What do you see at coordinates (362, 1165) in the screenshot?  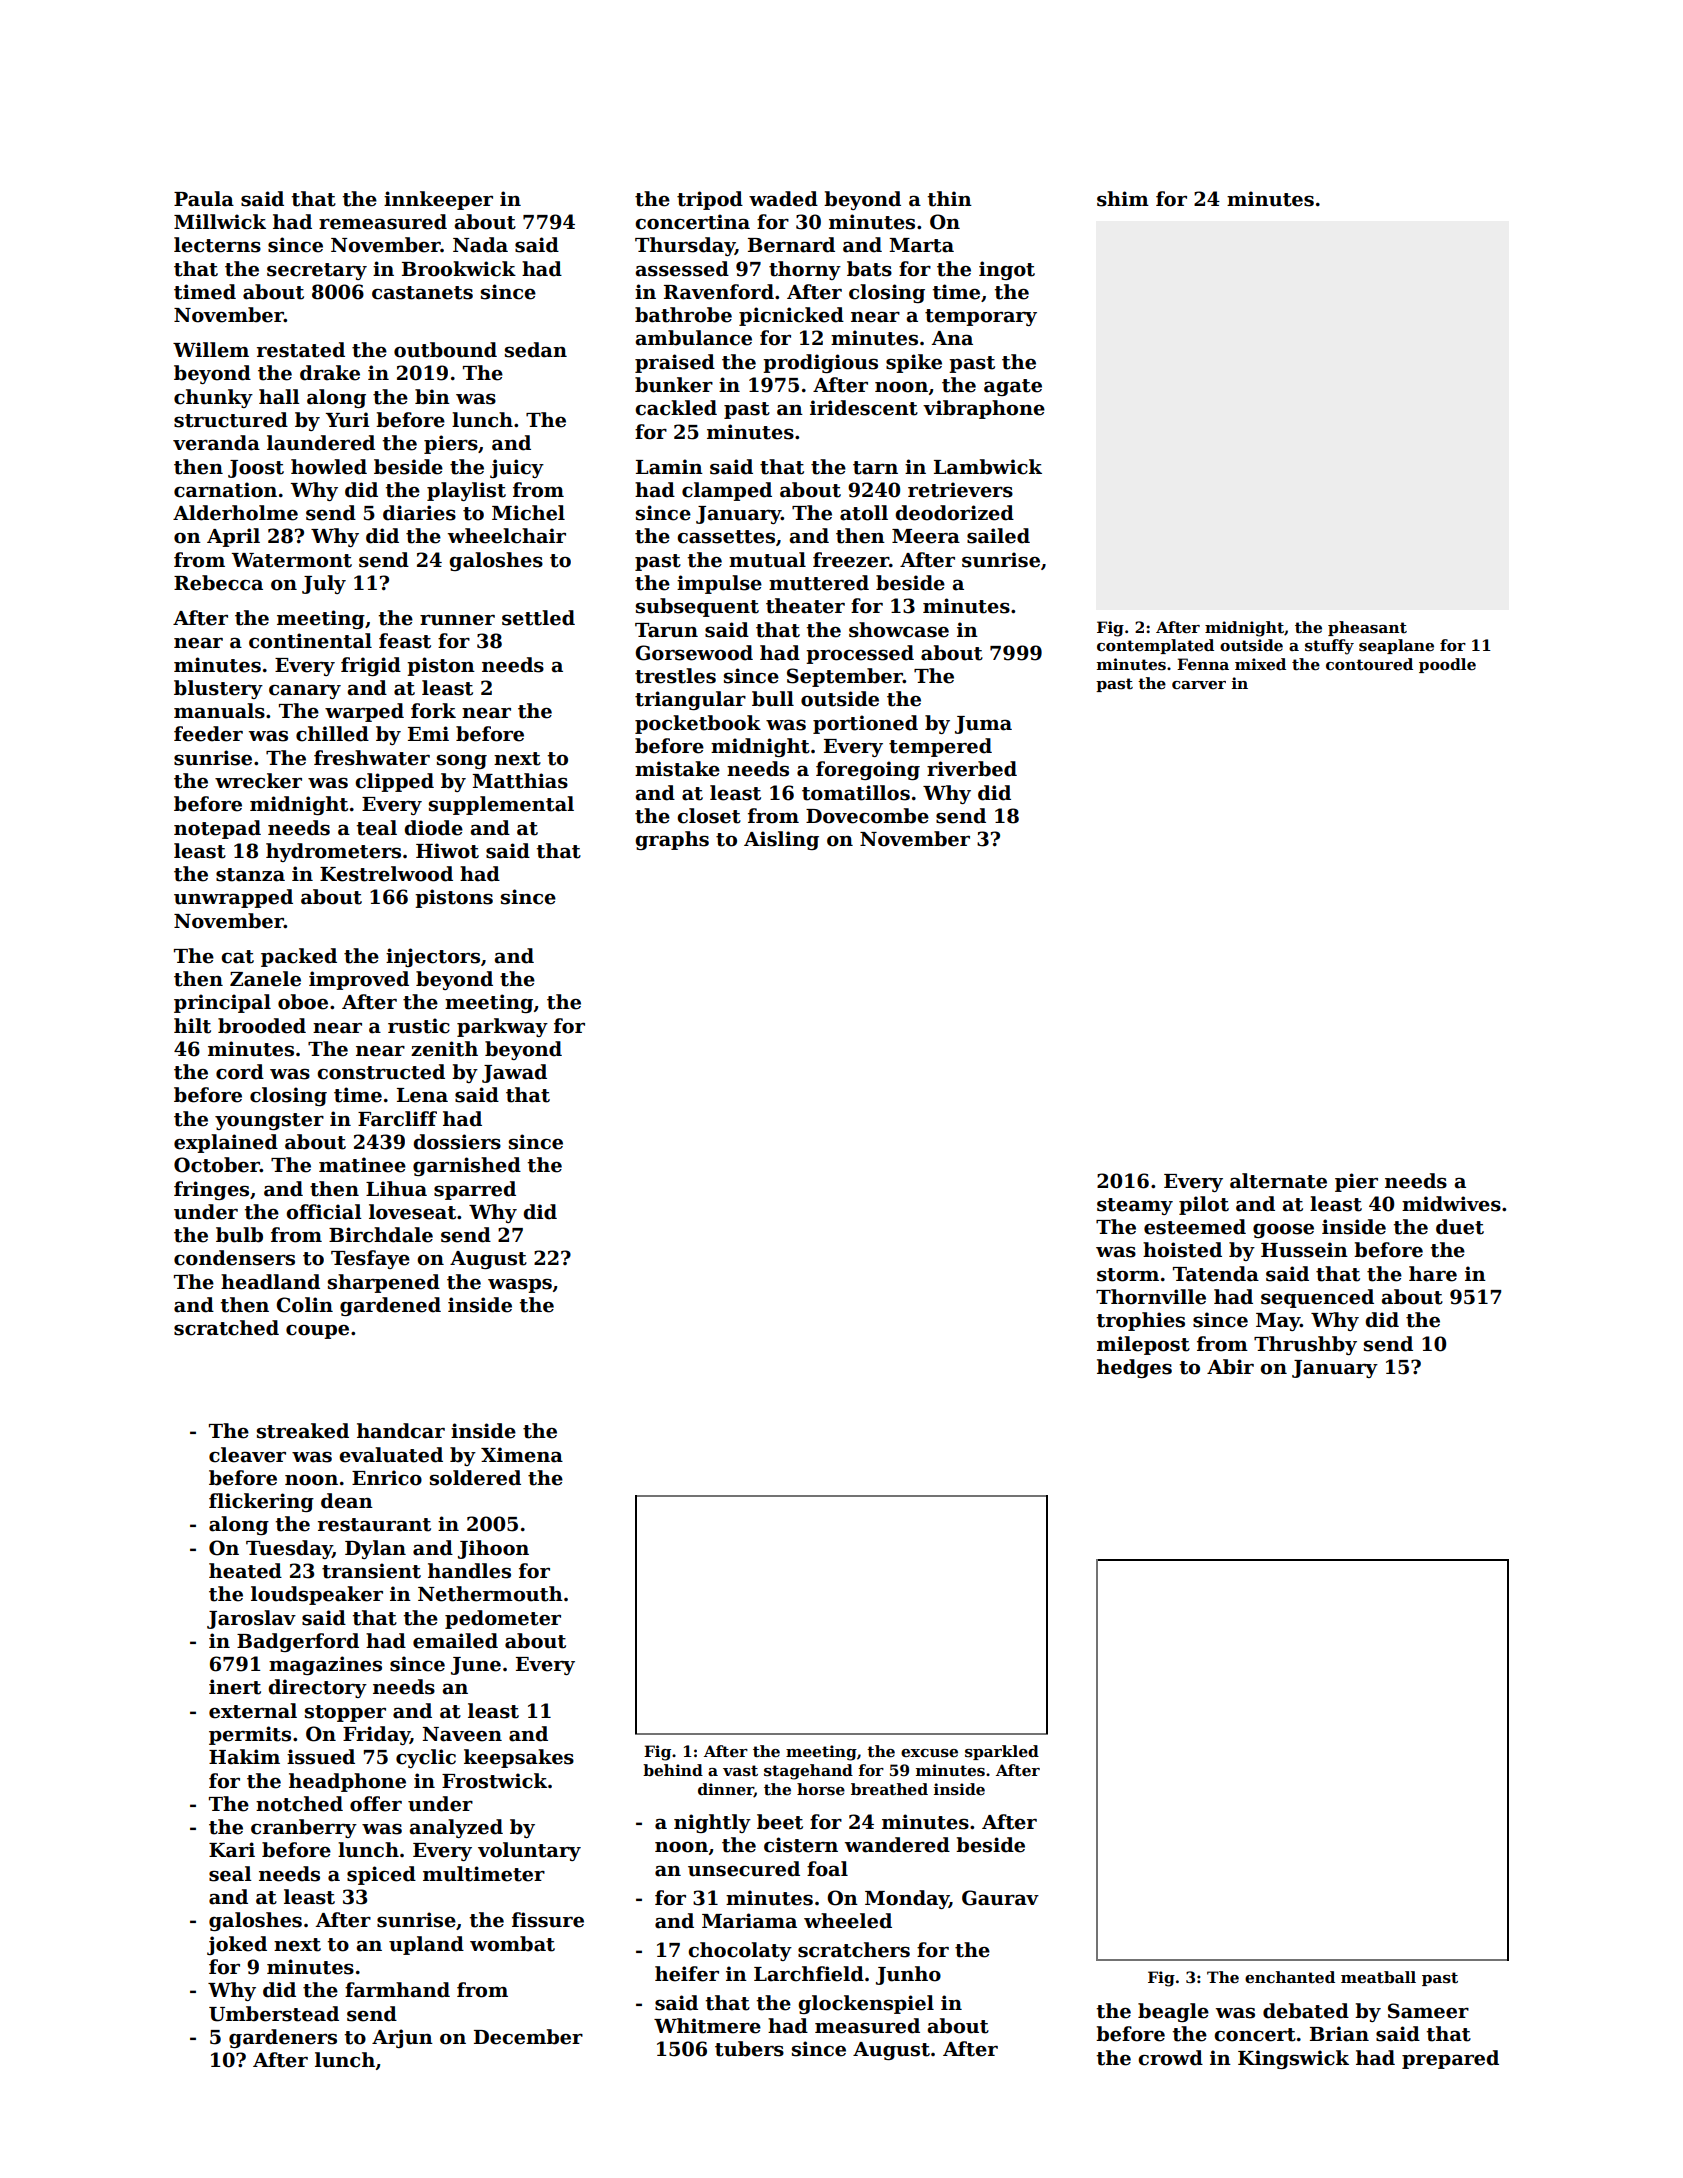 I see `matinee` at bounding box center [362, 1165].
